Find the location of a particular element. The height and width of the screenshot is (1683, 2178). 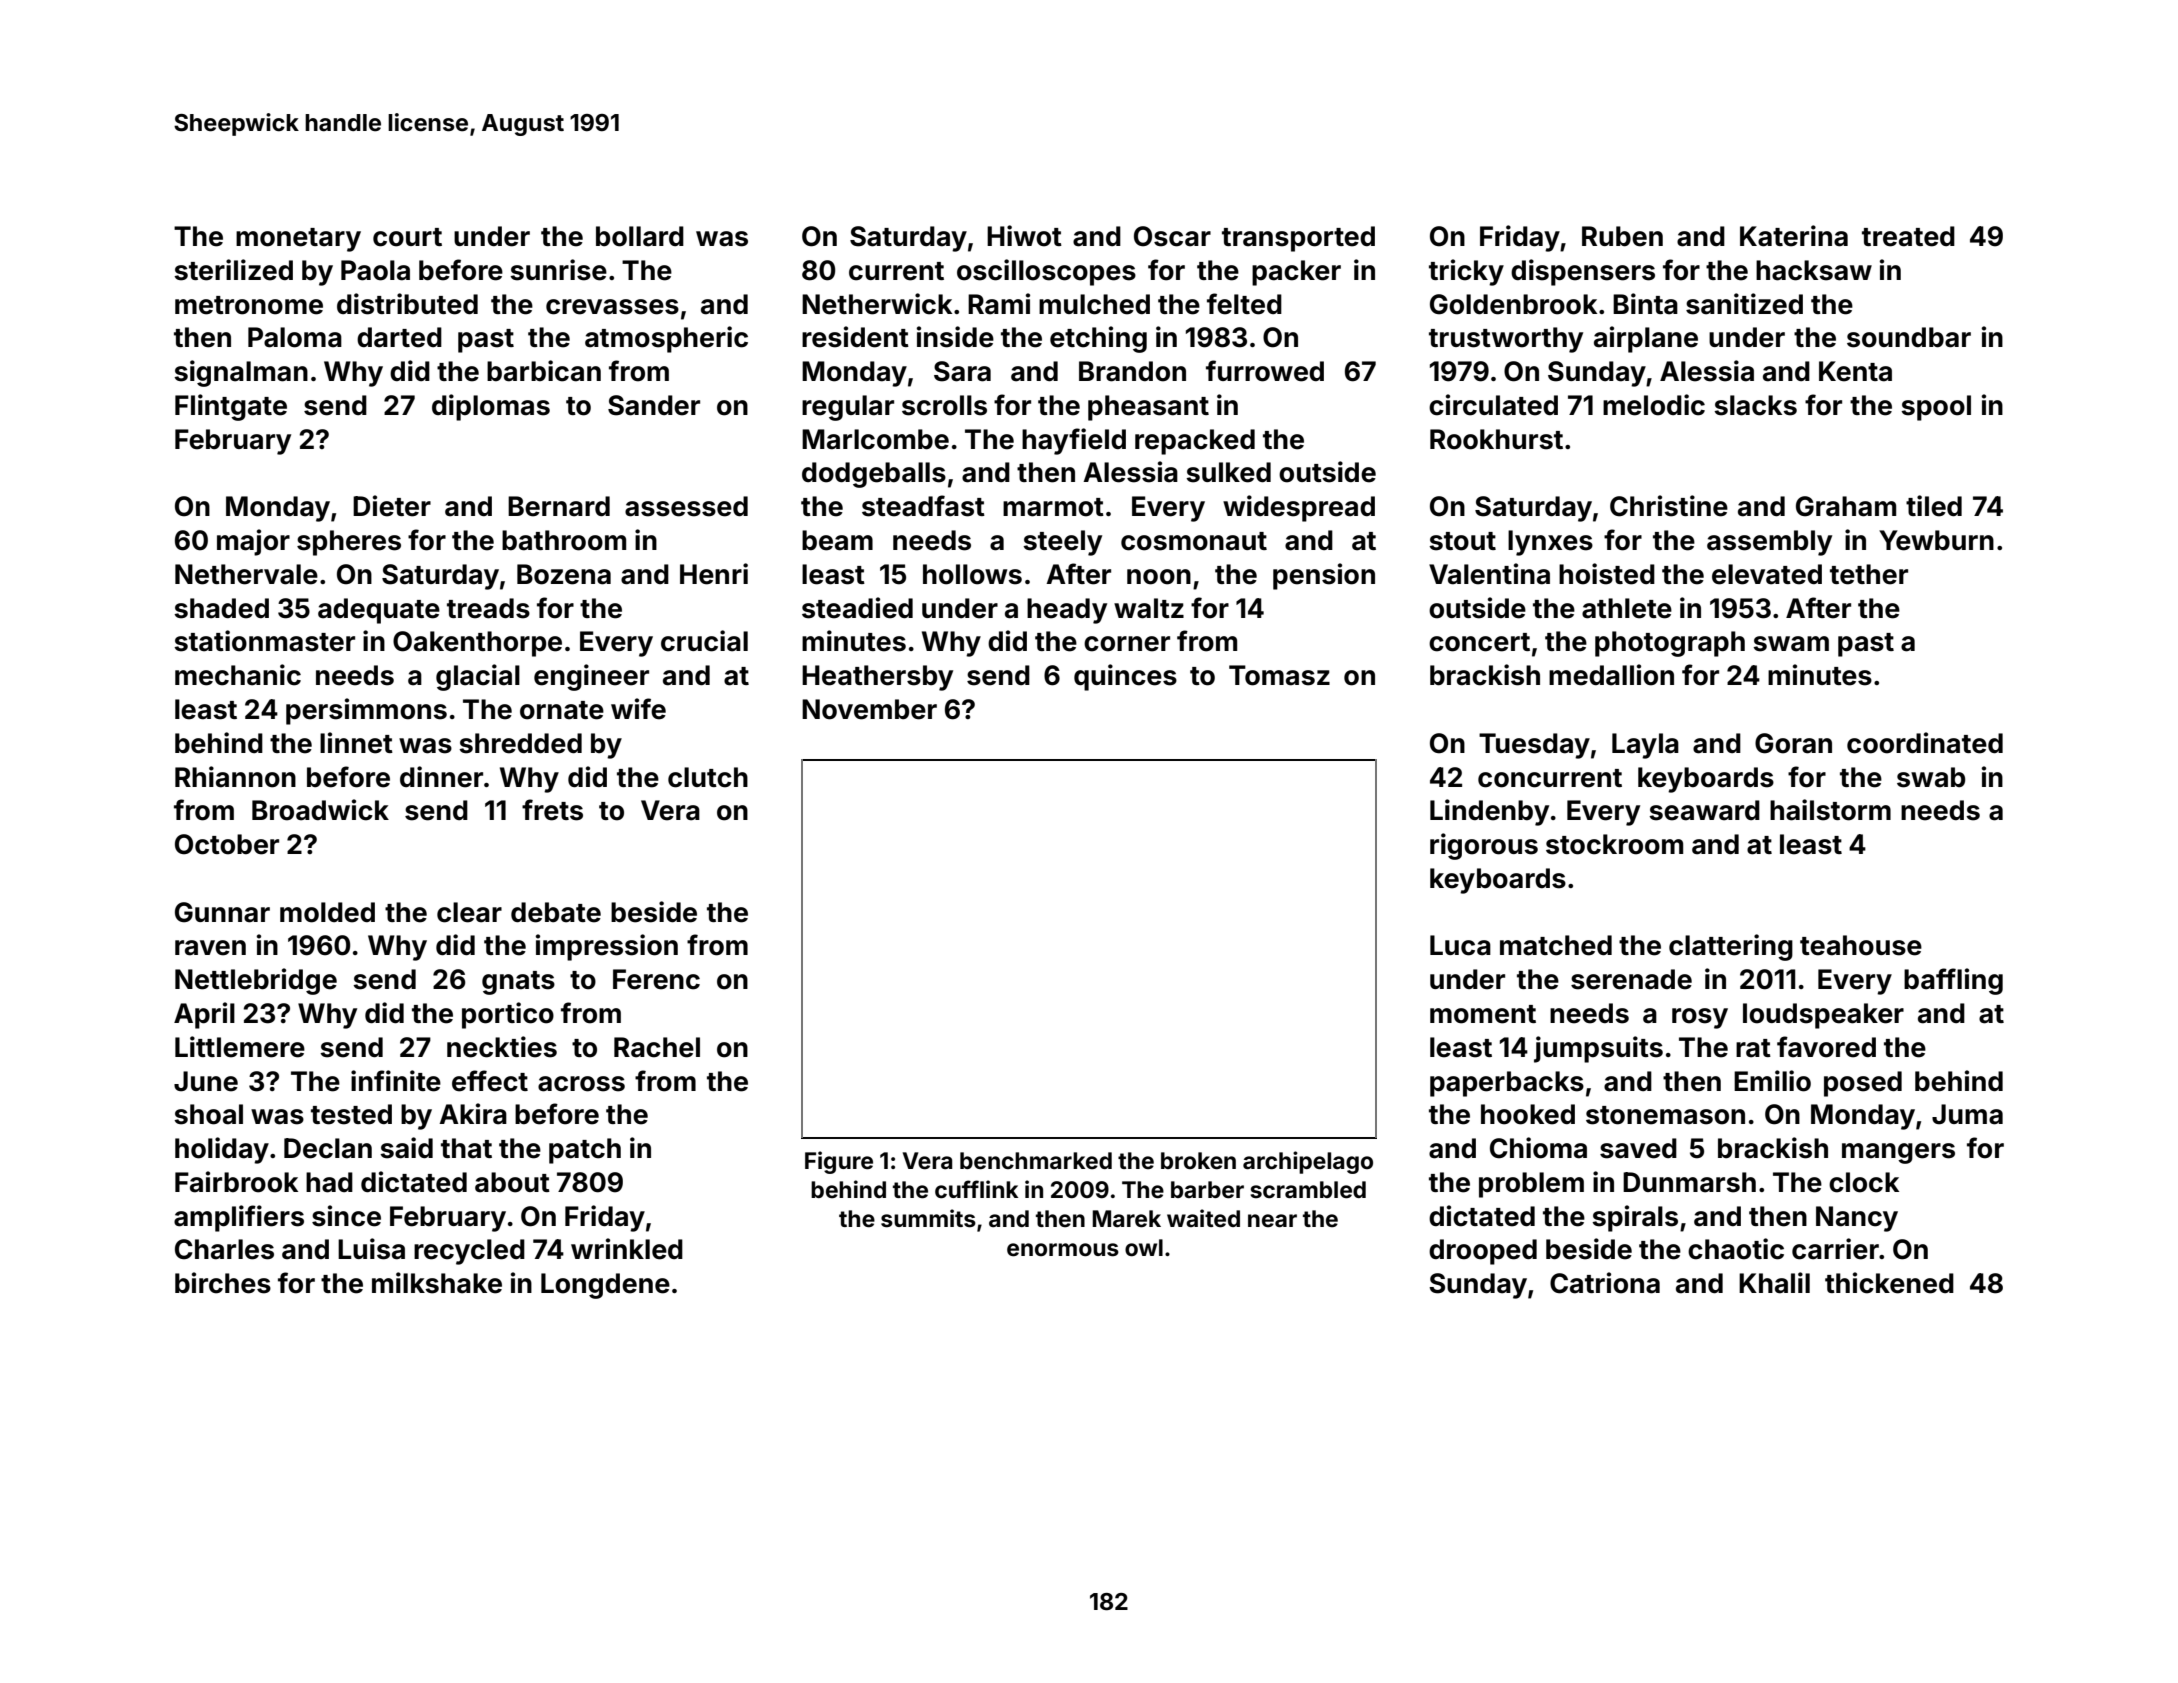

Broadwick is located at coordinates (320, 810).
